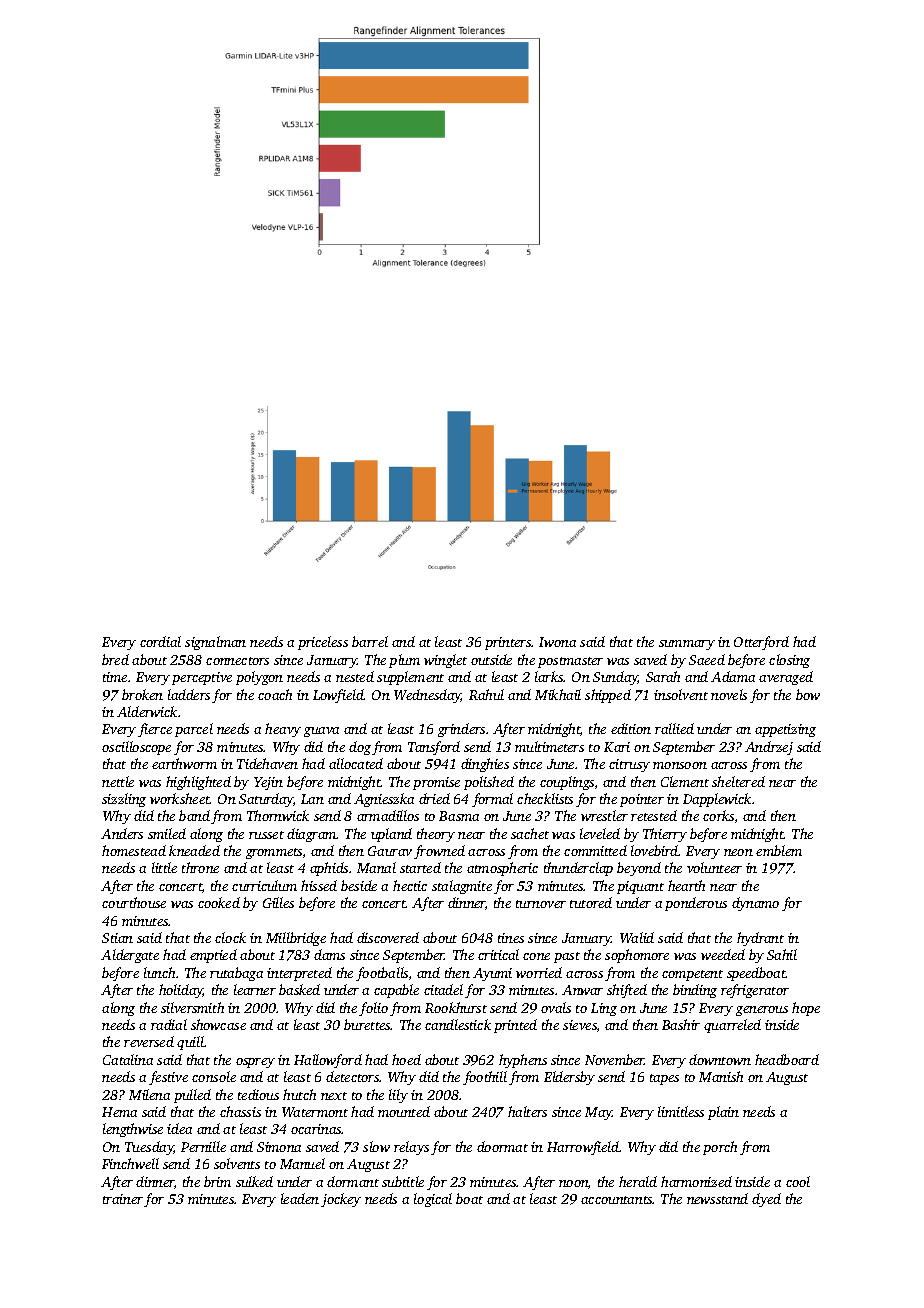 This page has width=924, height=1308. What do you see at coordinates (808, 694) in the page?
I see `bow` at bounding box center [808, 694].
